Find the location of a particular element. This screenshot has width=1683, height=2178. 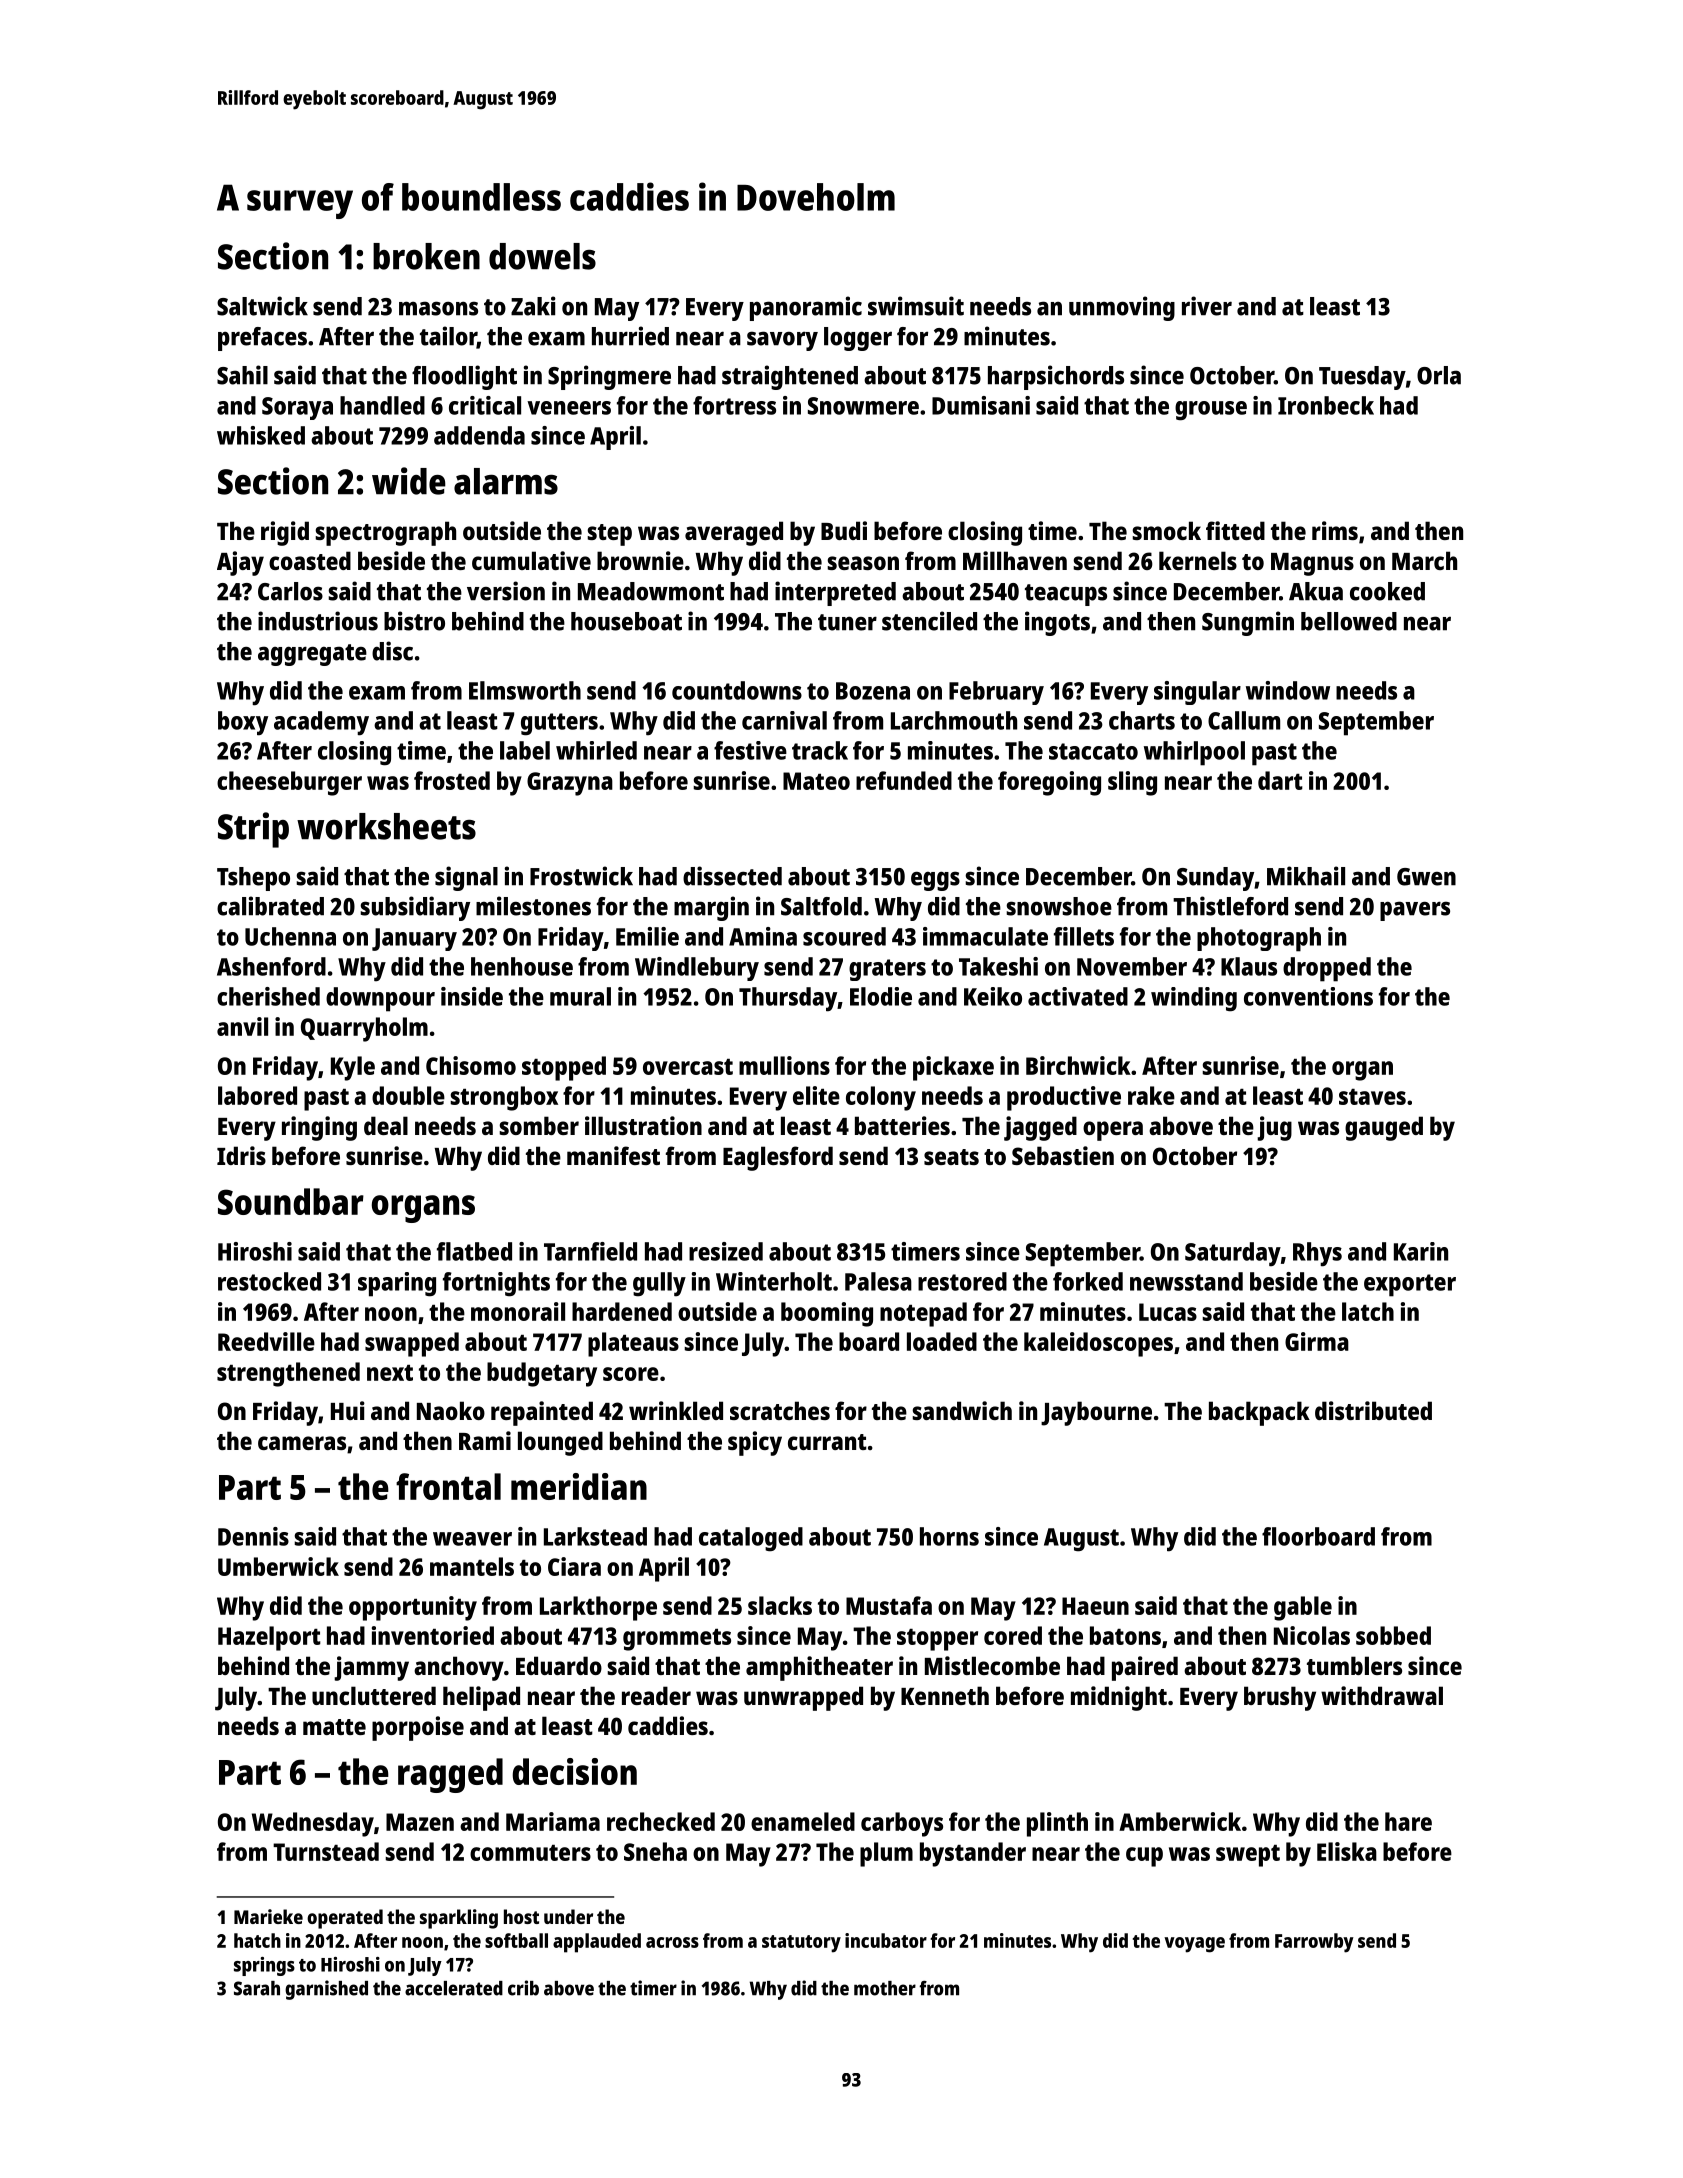

somber is located at coordinates (539, 1125).
